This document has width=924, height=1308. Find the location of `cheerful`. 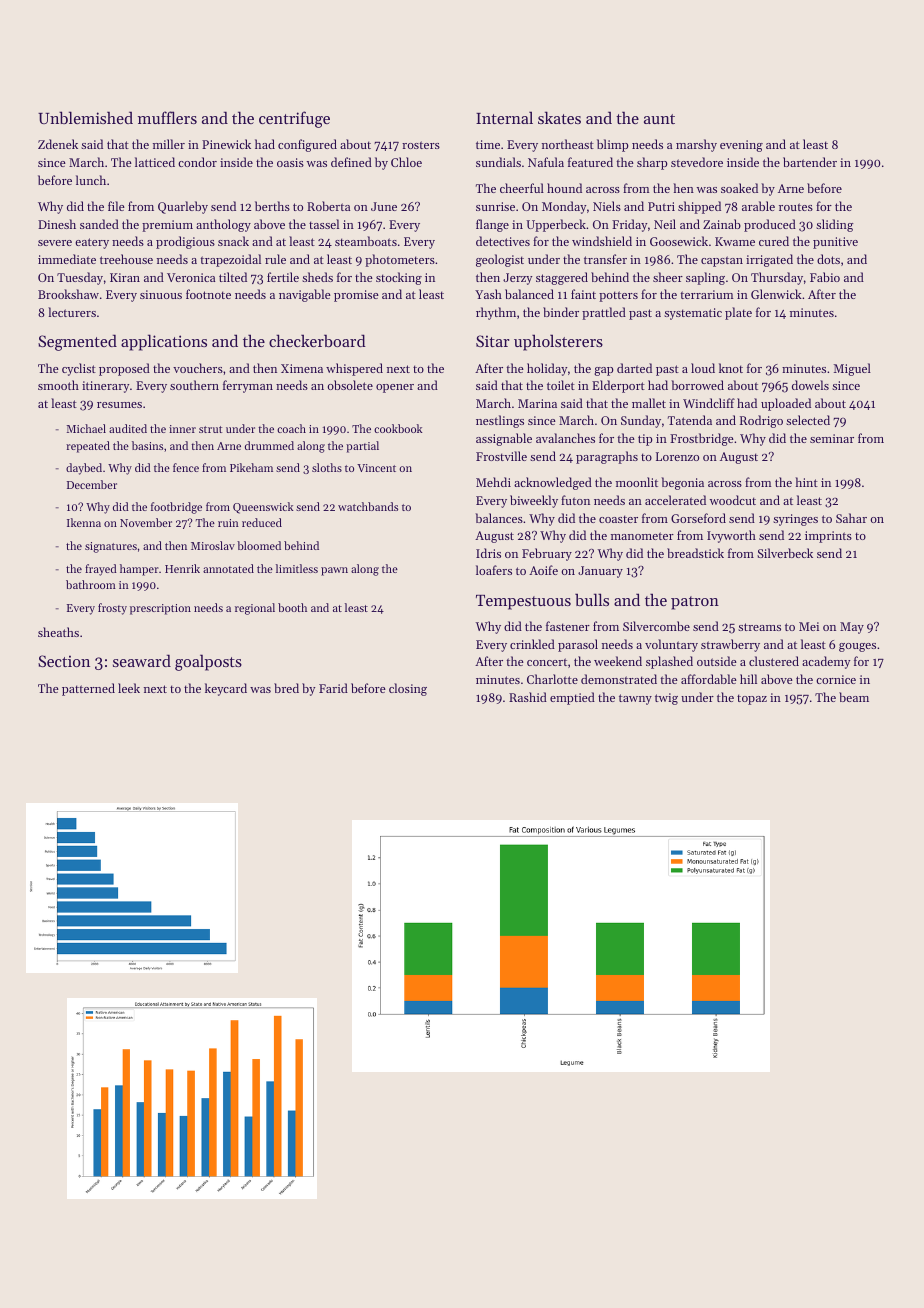

cheerful is located at coordinates (522, 188).
